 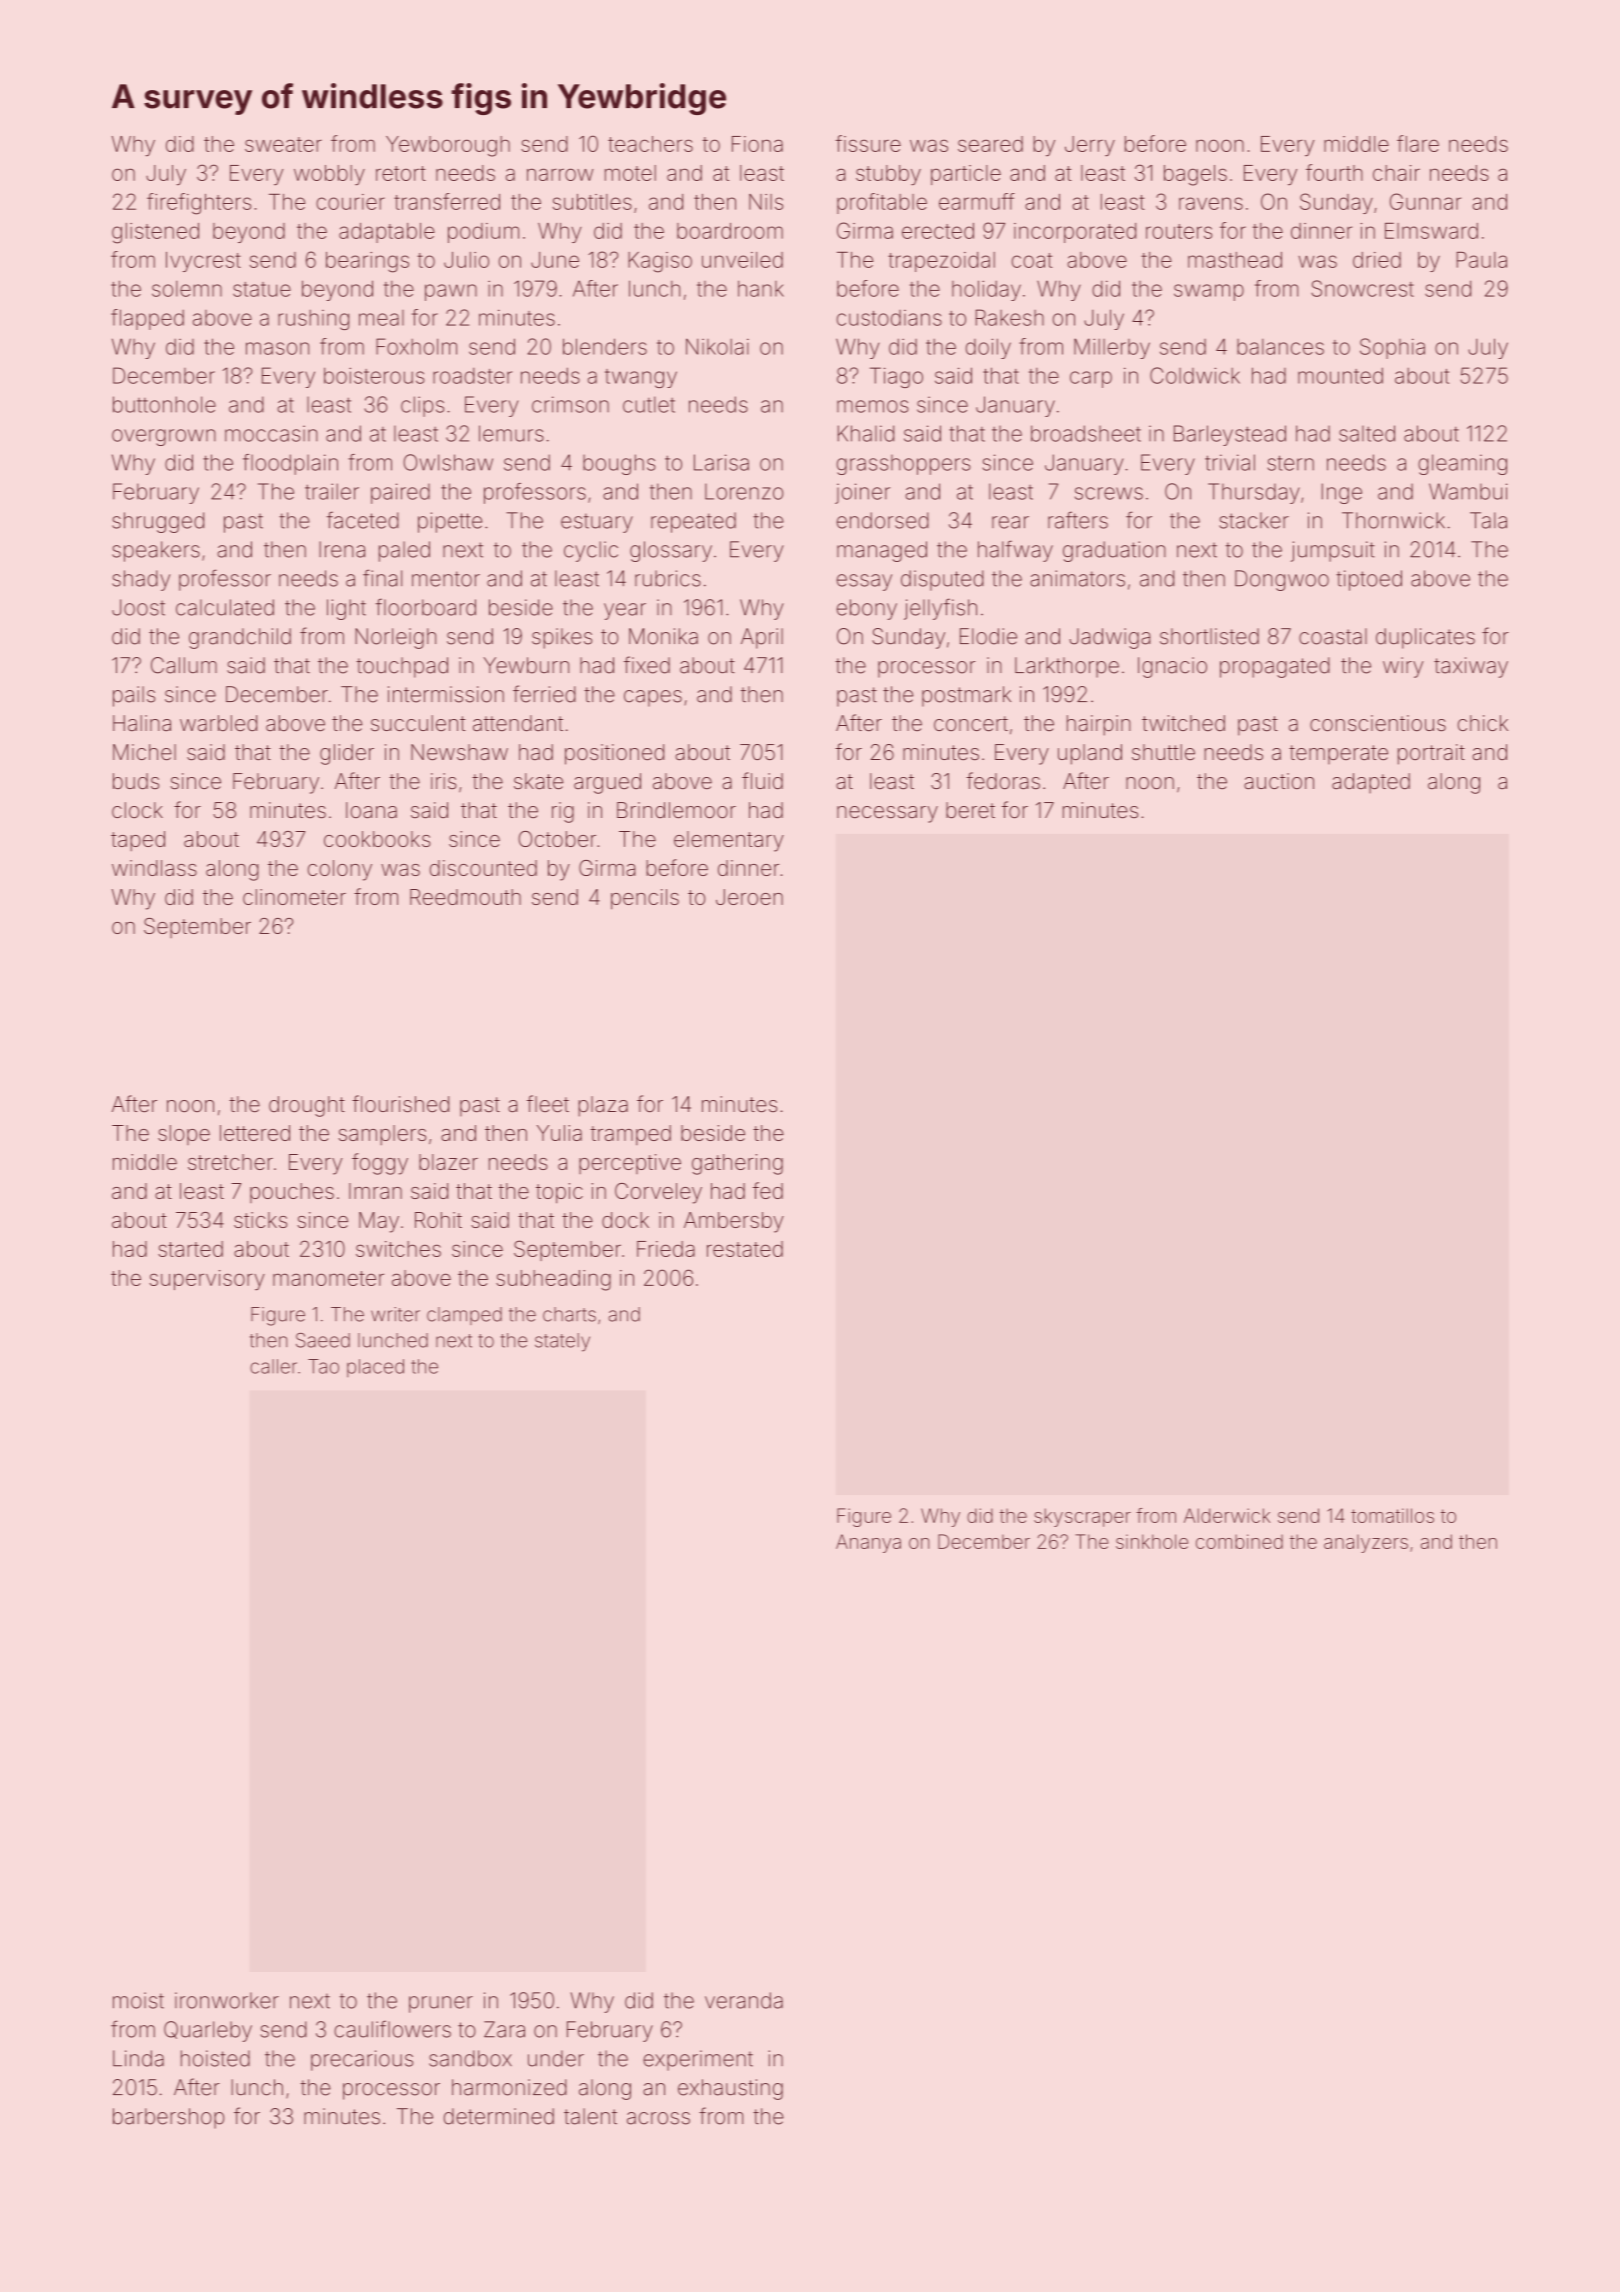 What do you see at coordinates (273, 1366) in the screenshot?
I see `caller` at bounding box center [273, 1366].
